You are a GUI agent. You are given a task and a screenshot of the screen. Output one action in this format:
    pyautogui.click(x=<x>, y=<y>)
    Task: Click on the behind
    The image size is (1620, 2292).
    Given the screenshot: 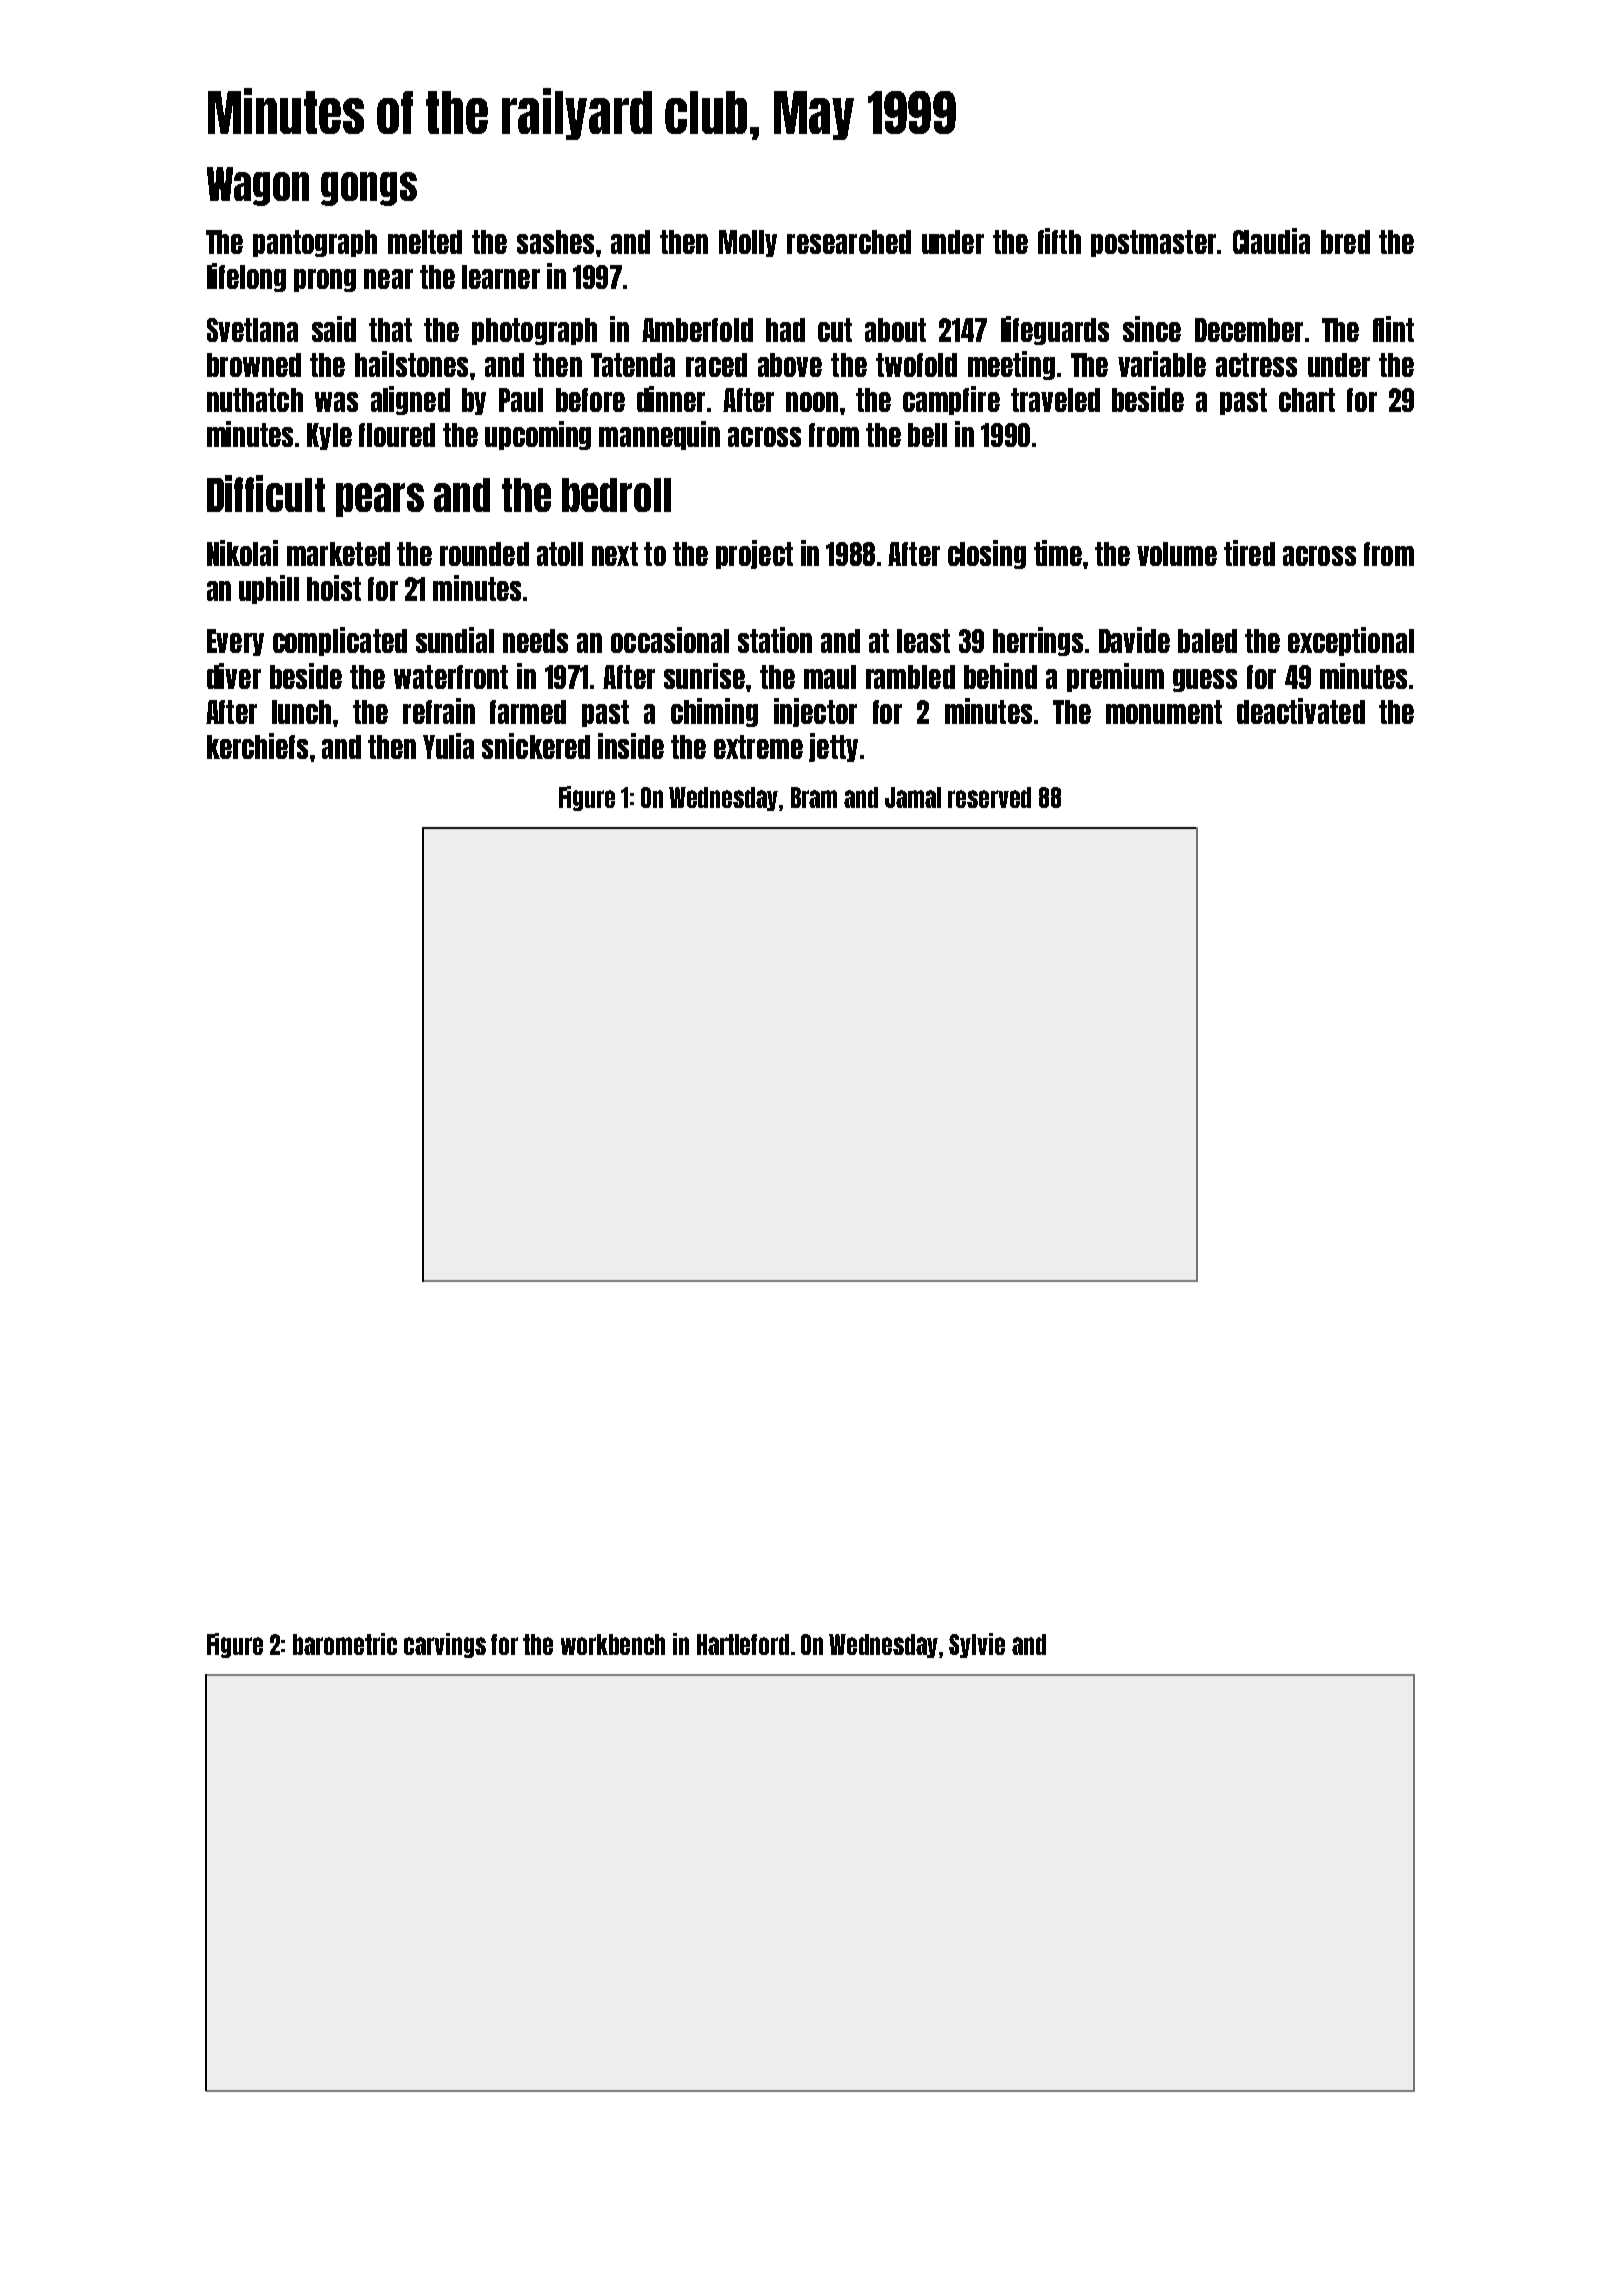 What is the action you would take?
    pyautogui.click(x=1000, y=676)
